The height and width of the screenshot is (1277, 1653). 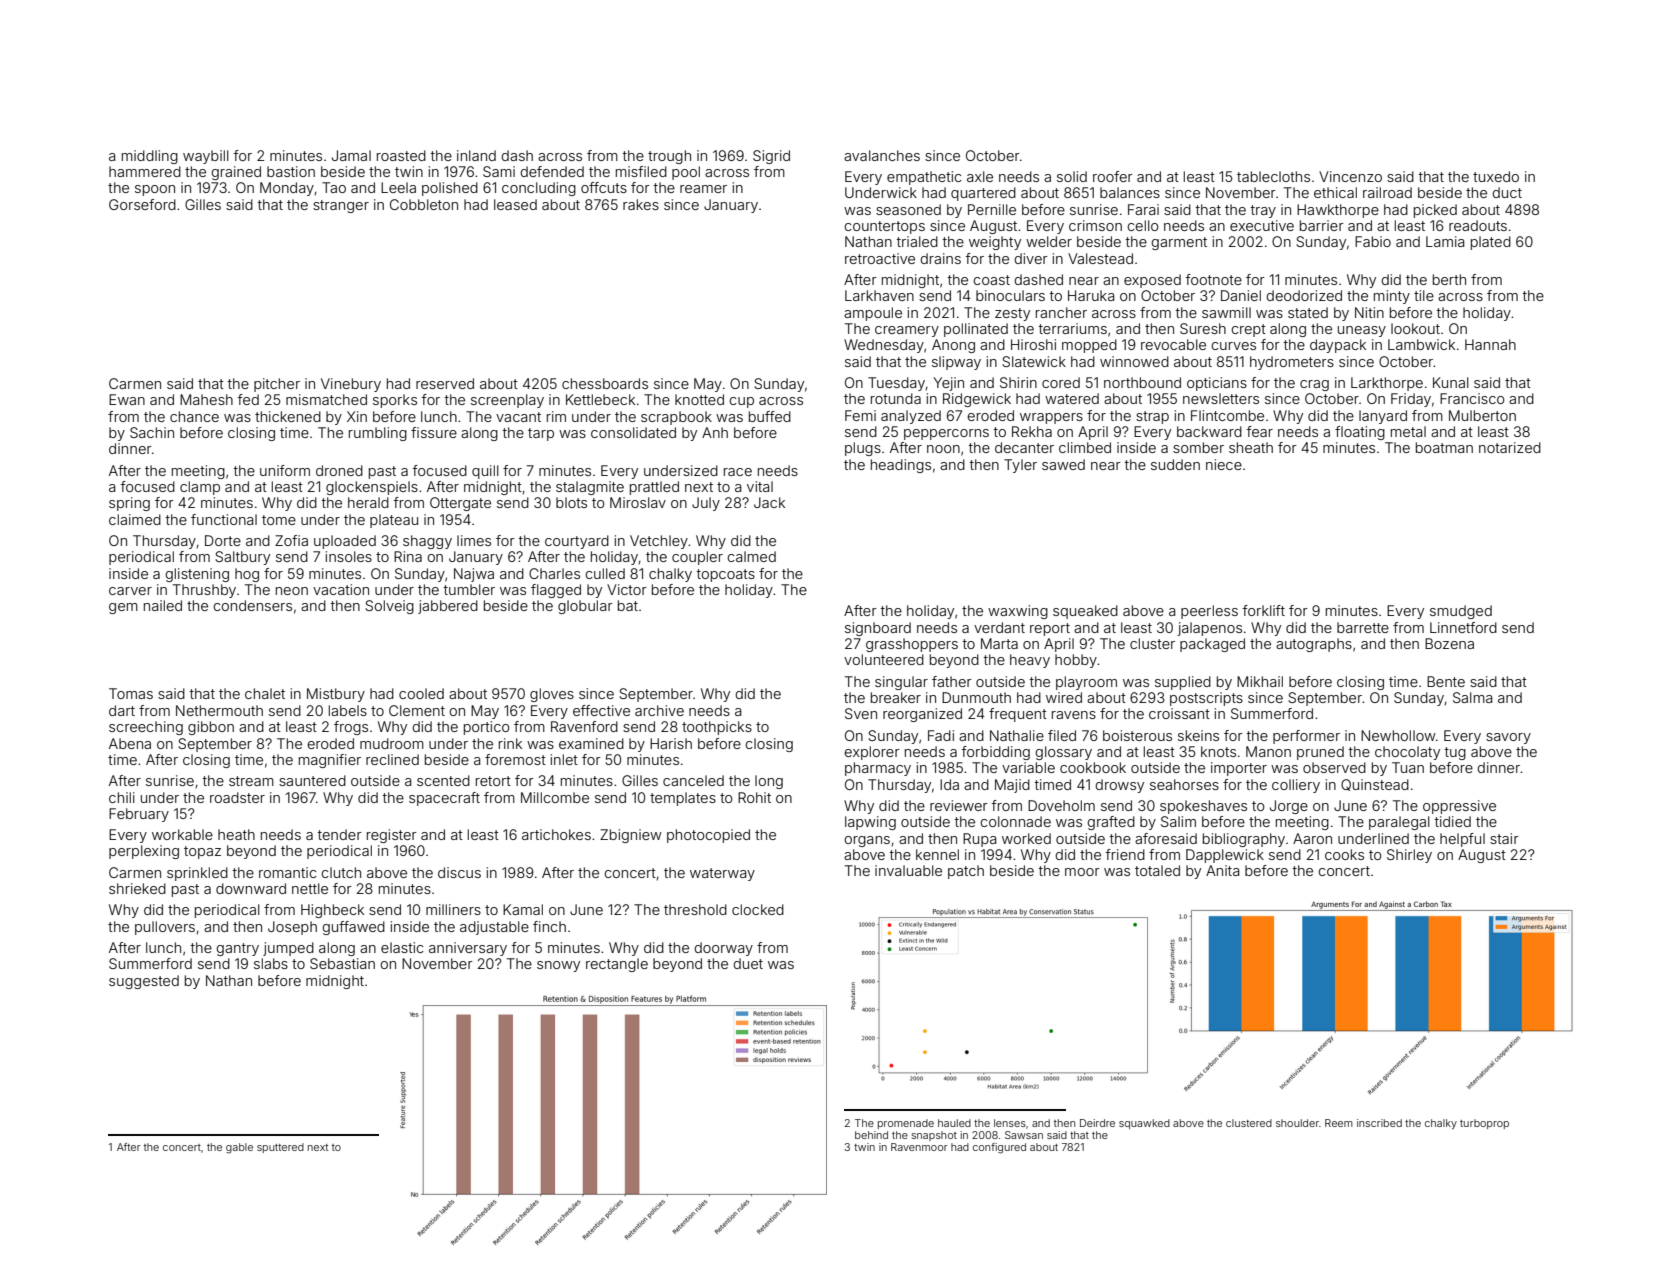 What do you see at coordinates (1478, 225) in the screenshot?
I see `readouts` at bounding box center [1478, 225].
